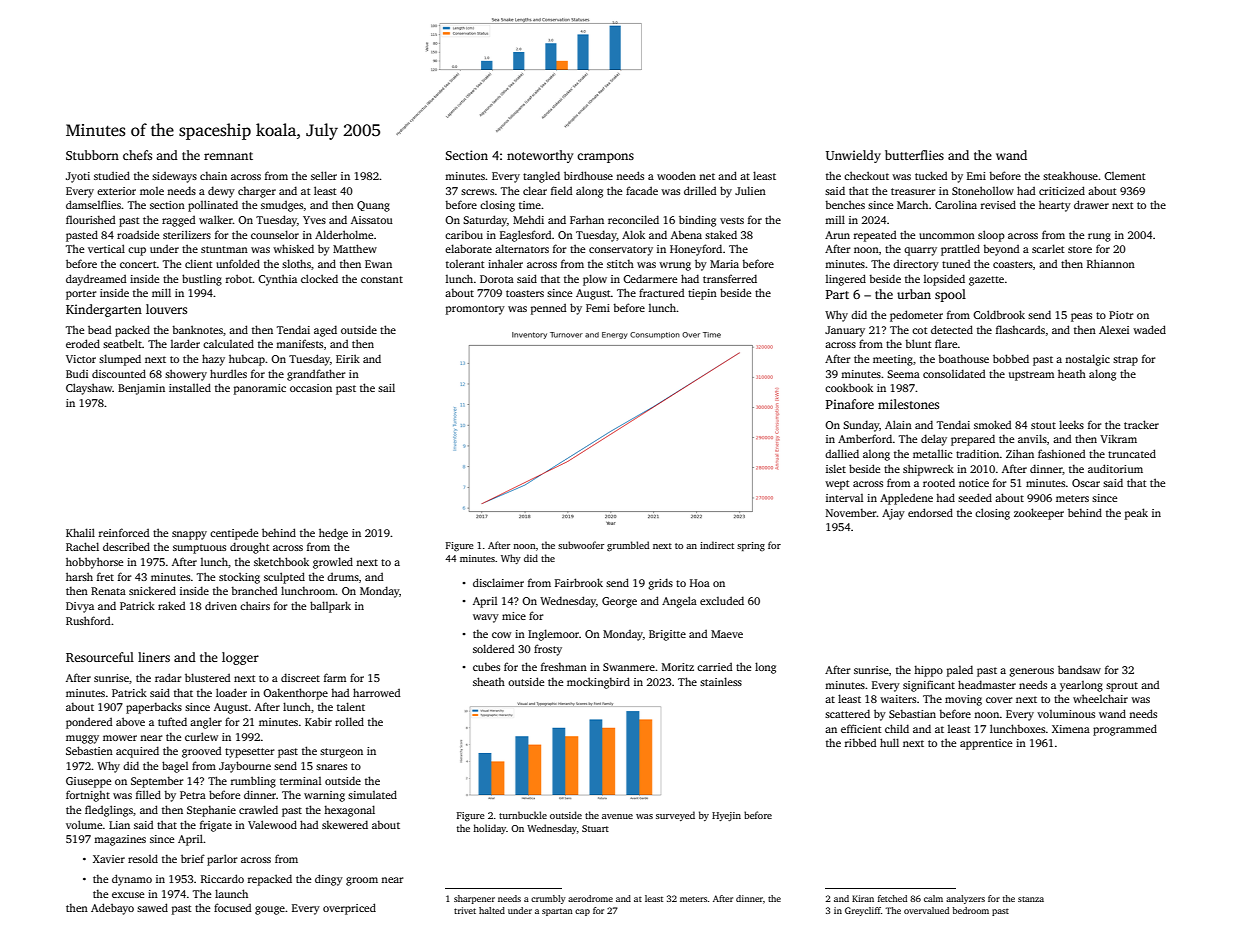 This screenshot has height=952, width=1233. I want to click on fret, so click(105, 576).
